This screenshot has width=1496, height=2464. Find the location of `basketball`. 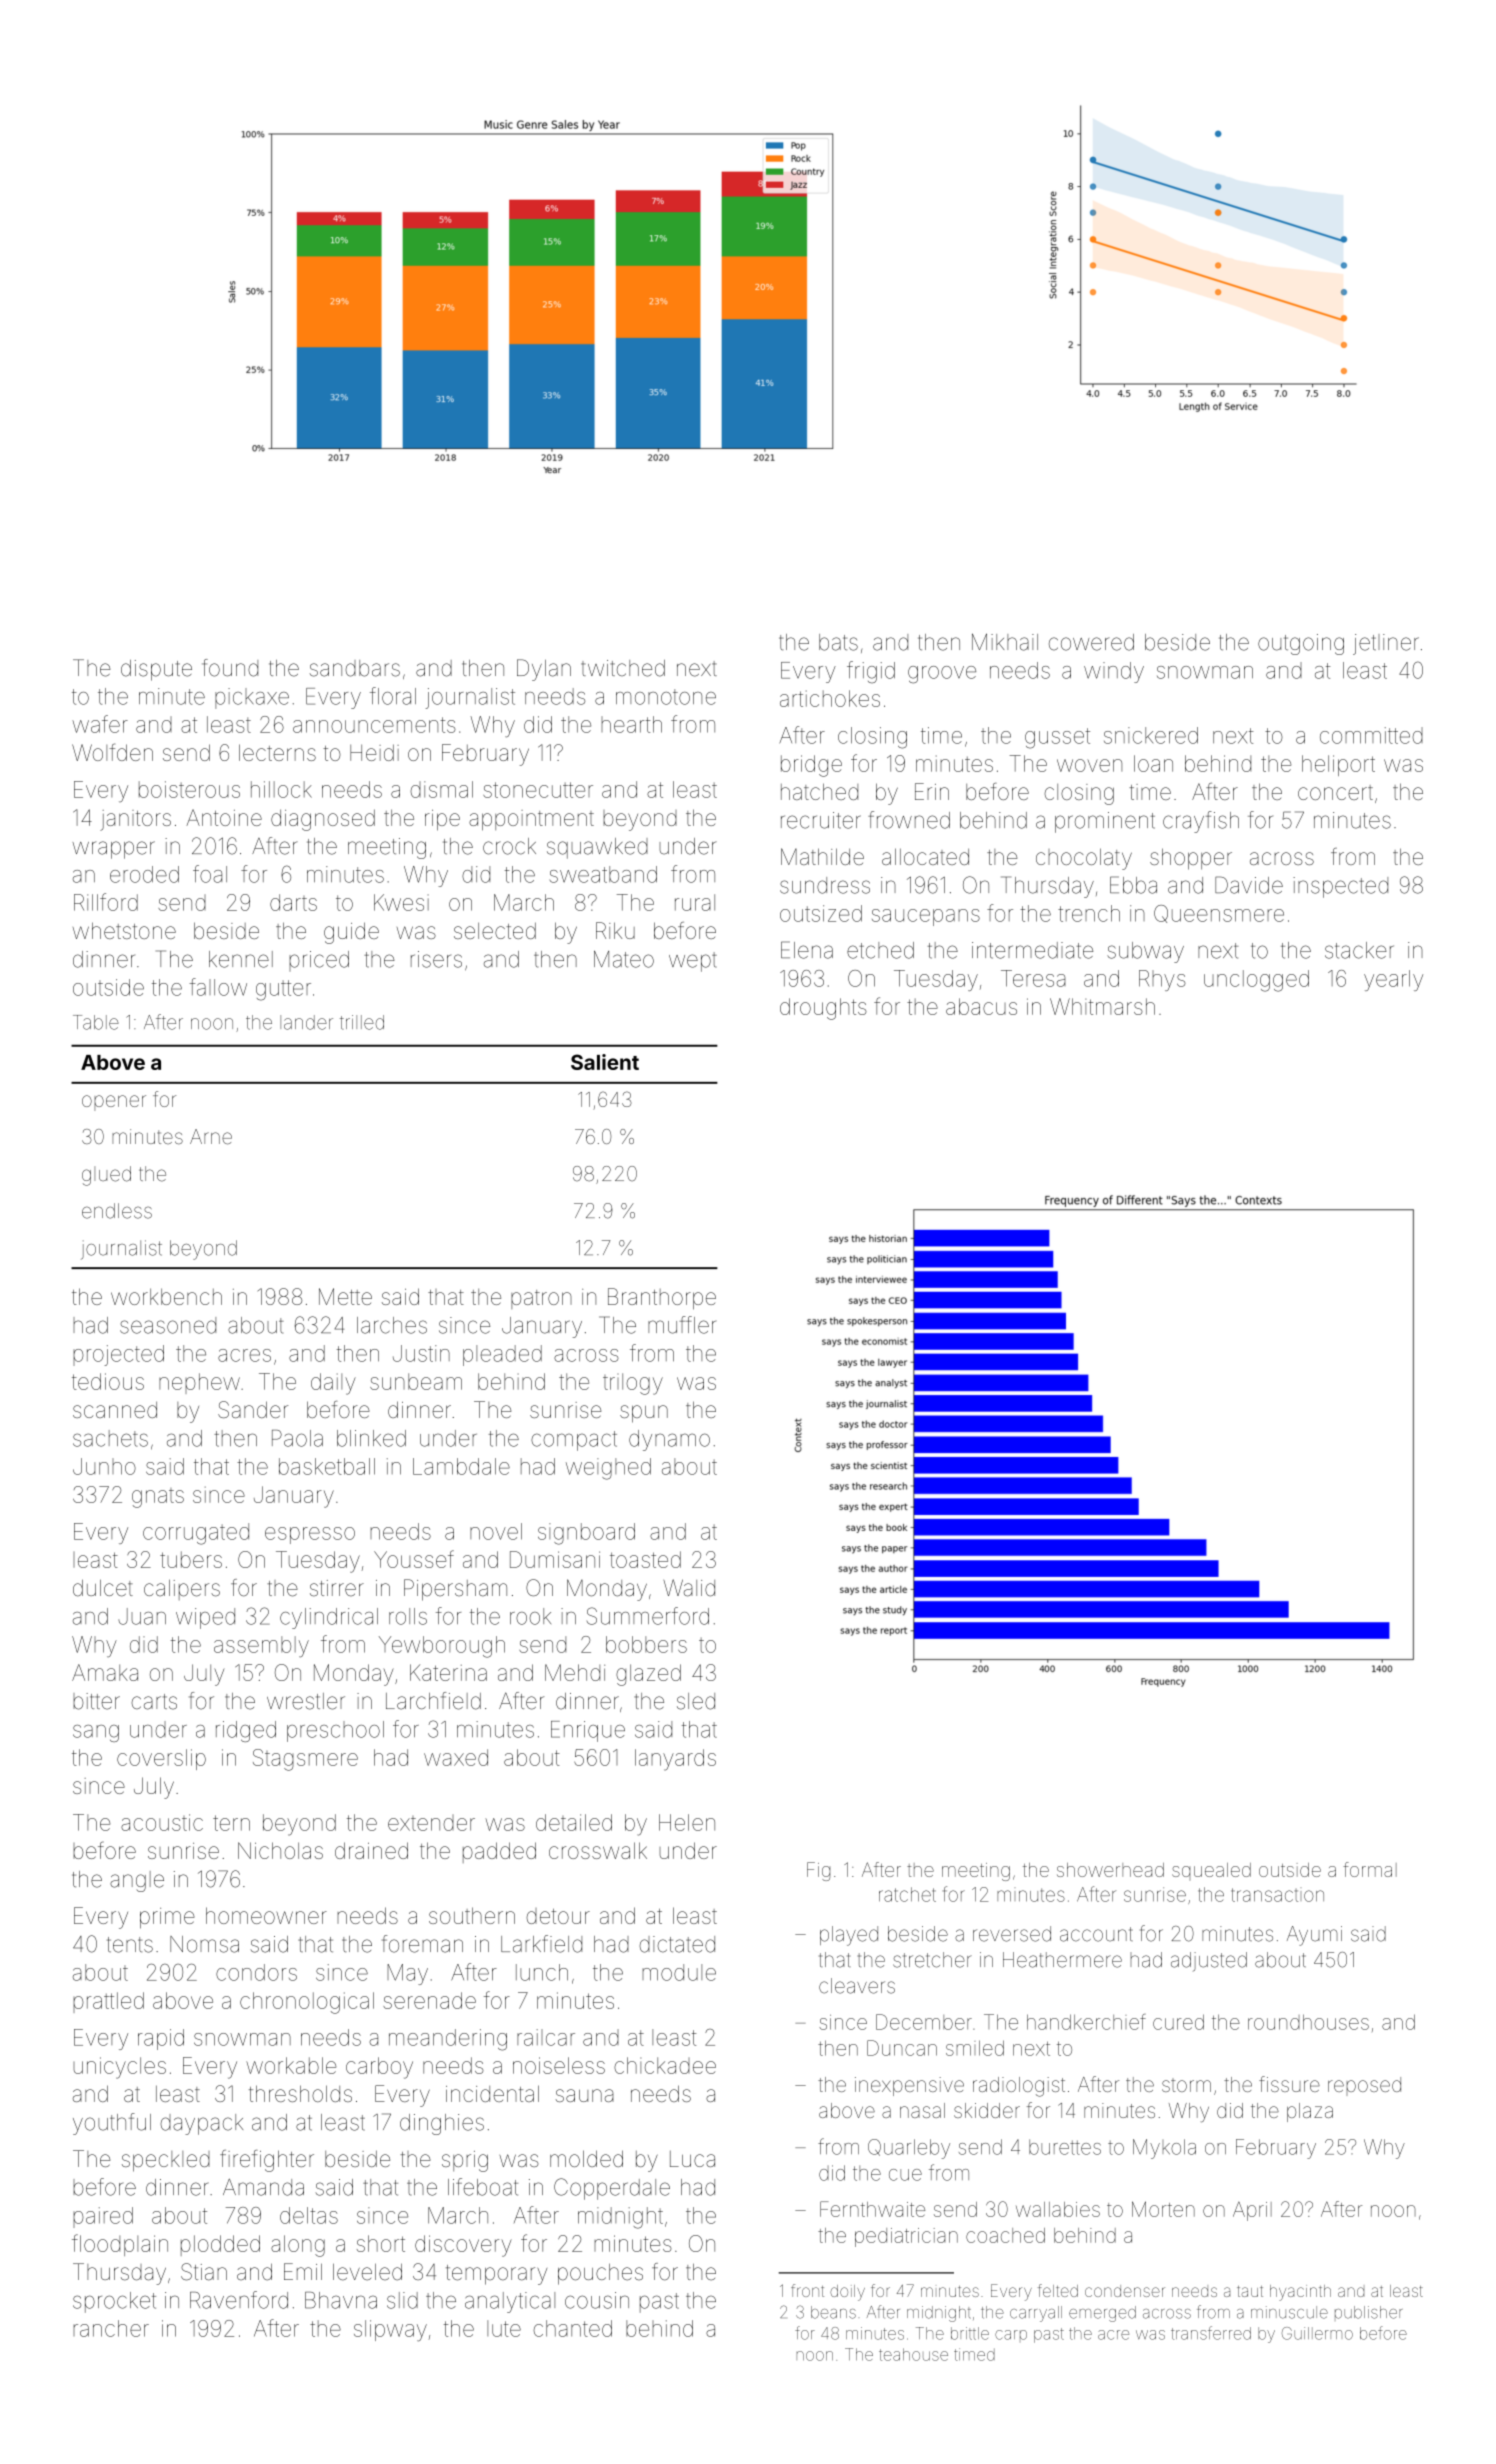

basketball is located at coordinates (327, 1466).
